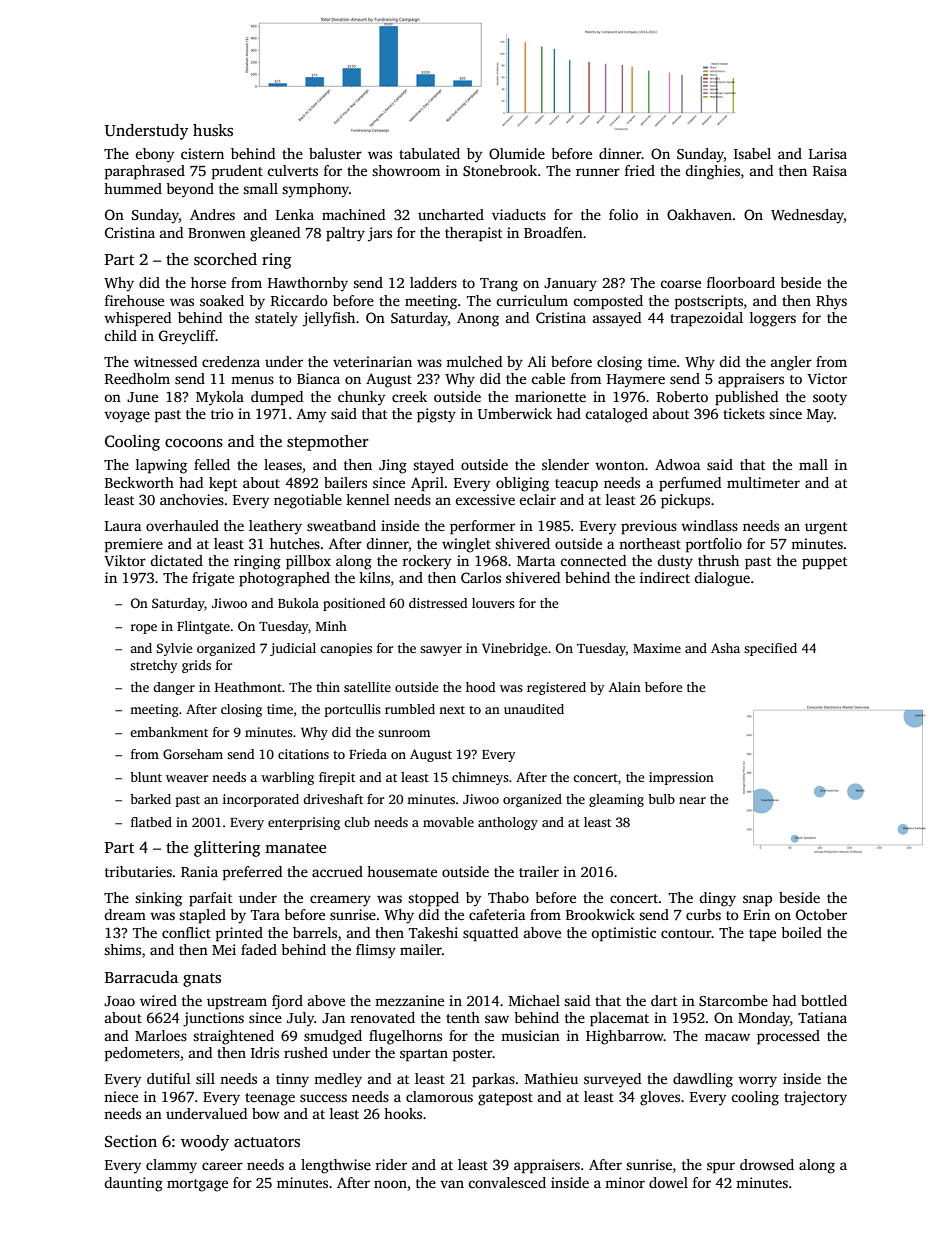 This page has height=1233, width=952. Describe the element at coordinates (625, 1037) in the page. I see `Highbarrow` at that location.
